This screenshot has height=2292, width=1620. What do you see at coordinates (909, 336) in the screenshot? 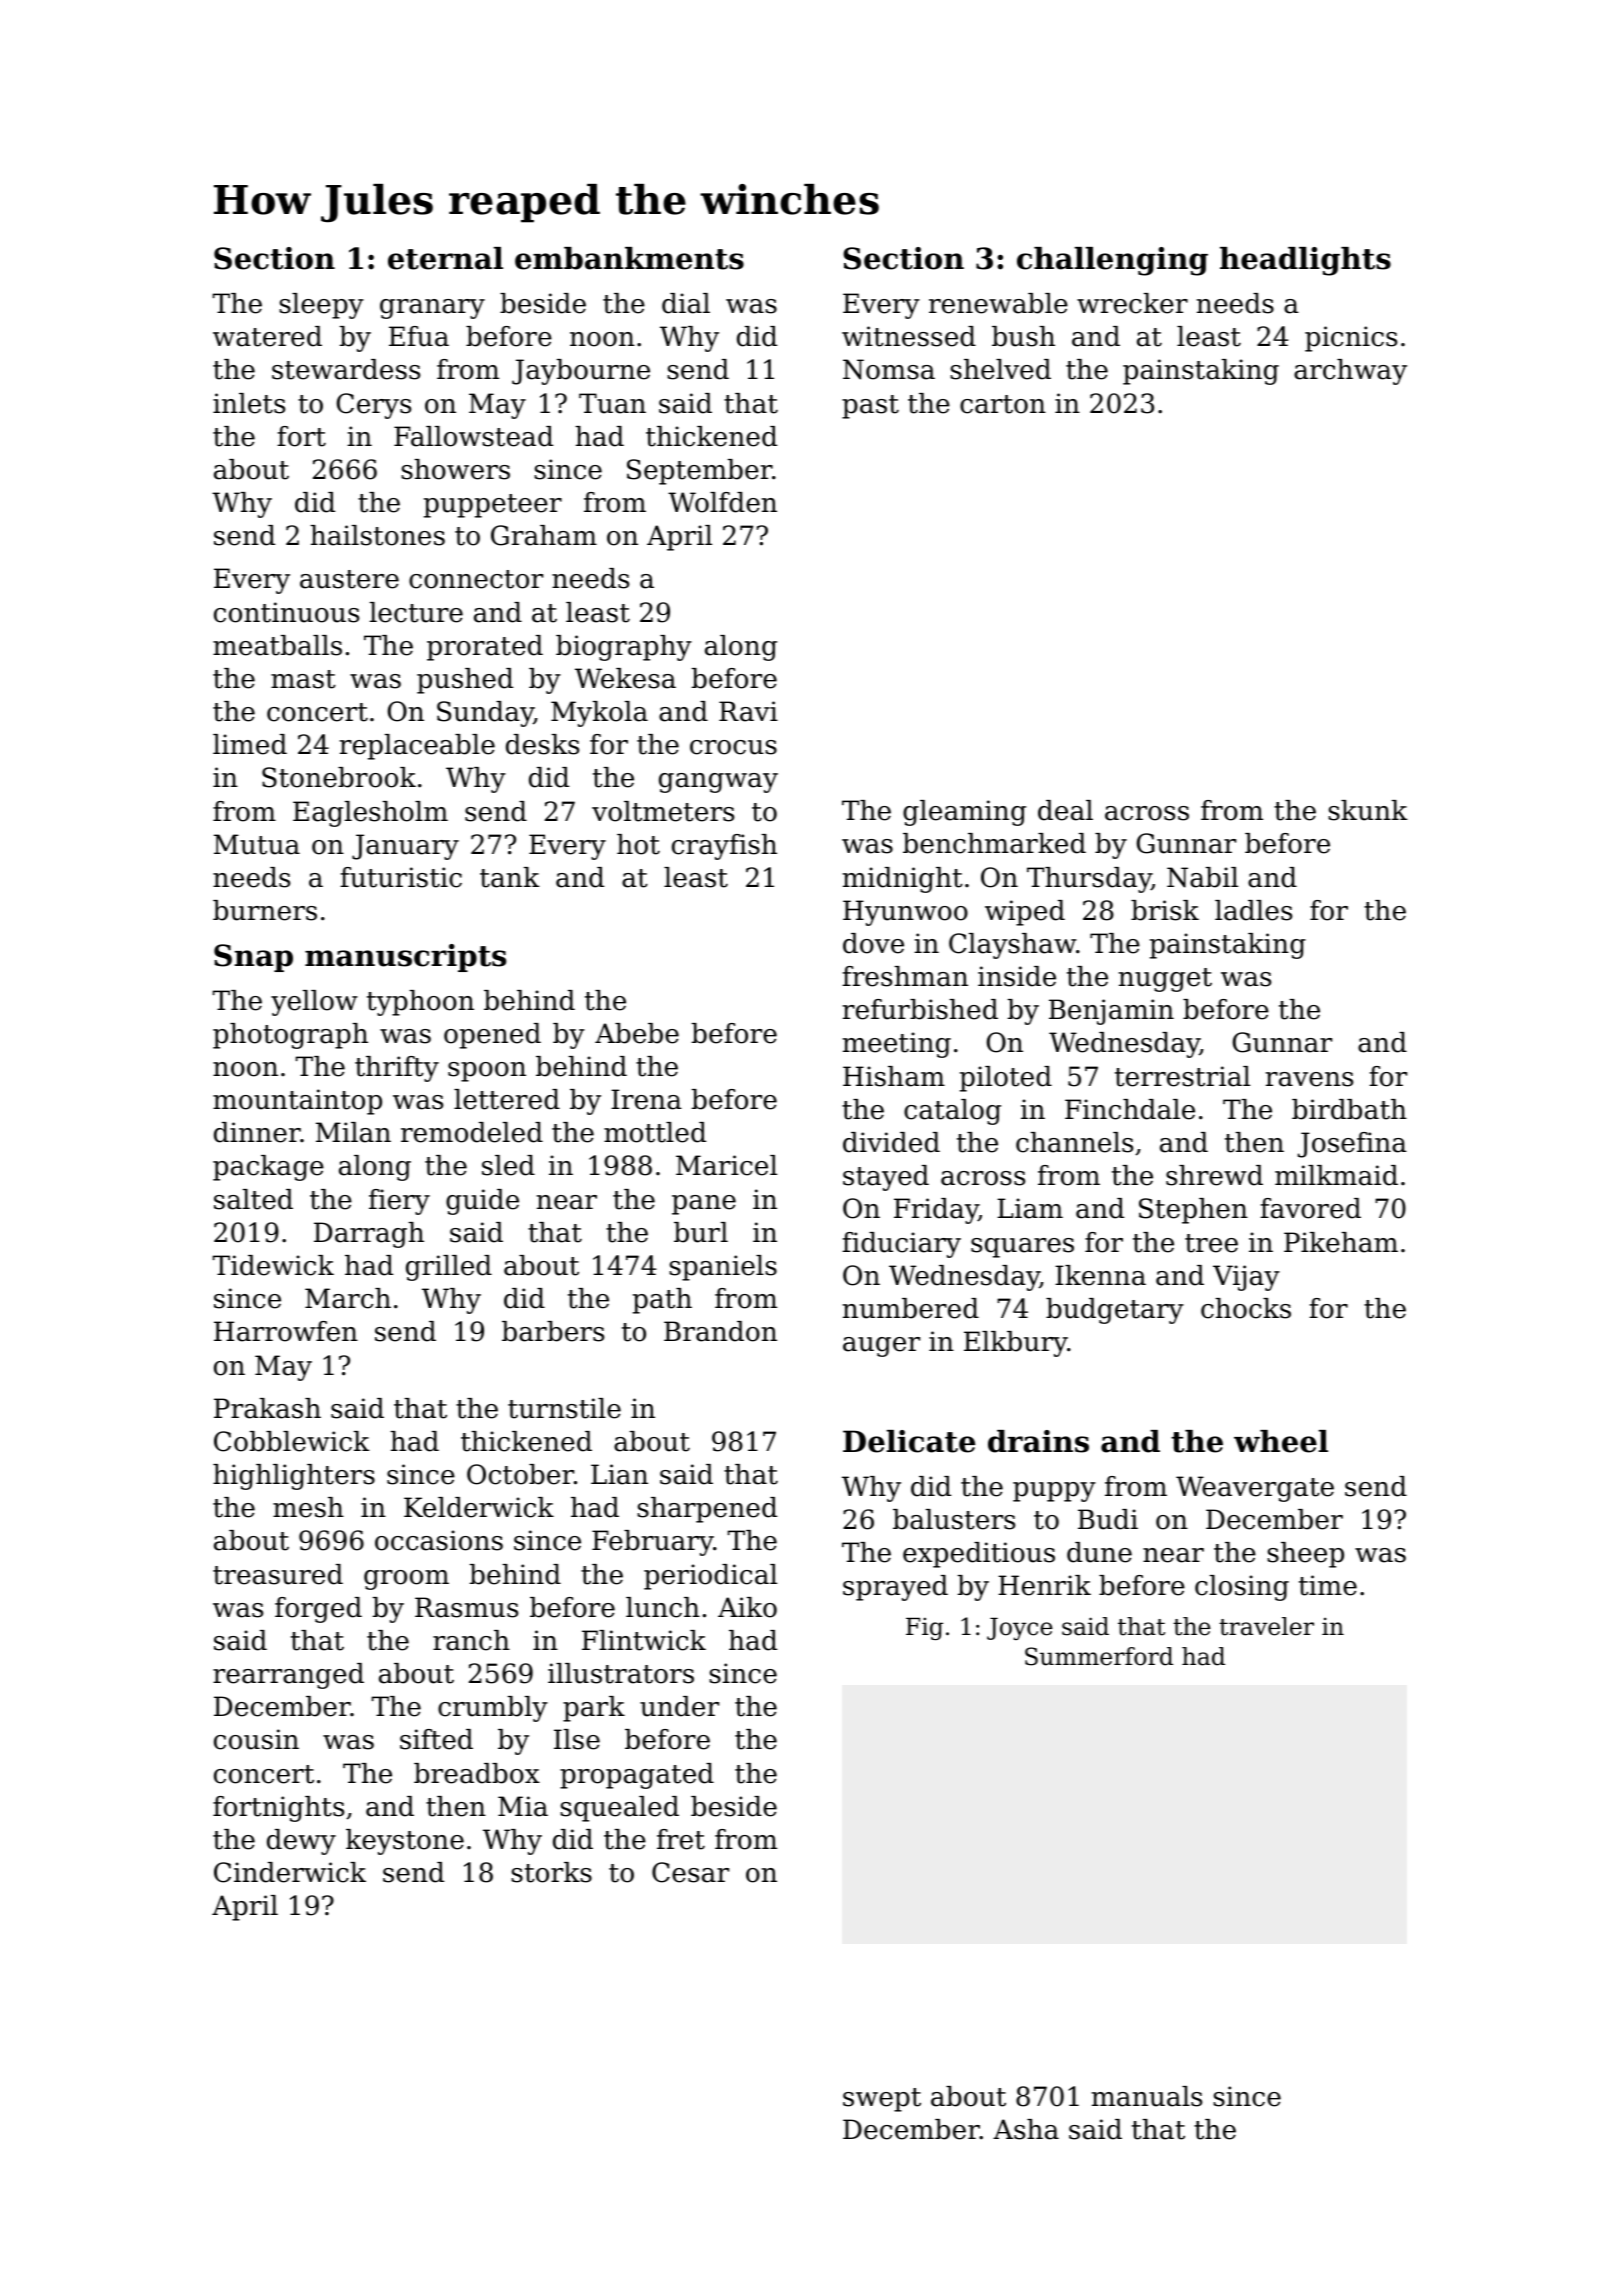
I see `witnessed` at bounding box center [909, 336].
